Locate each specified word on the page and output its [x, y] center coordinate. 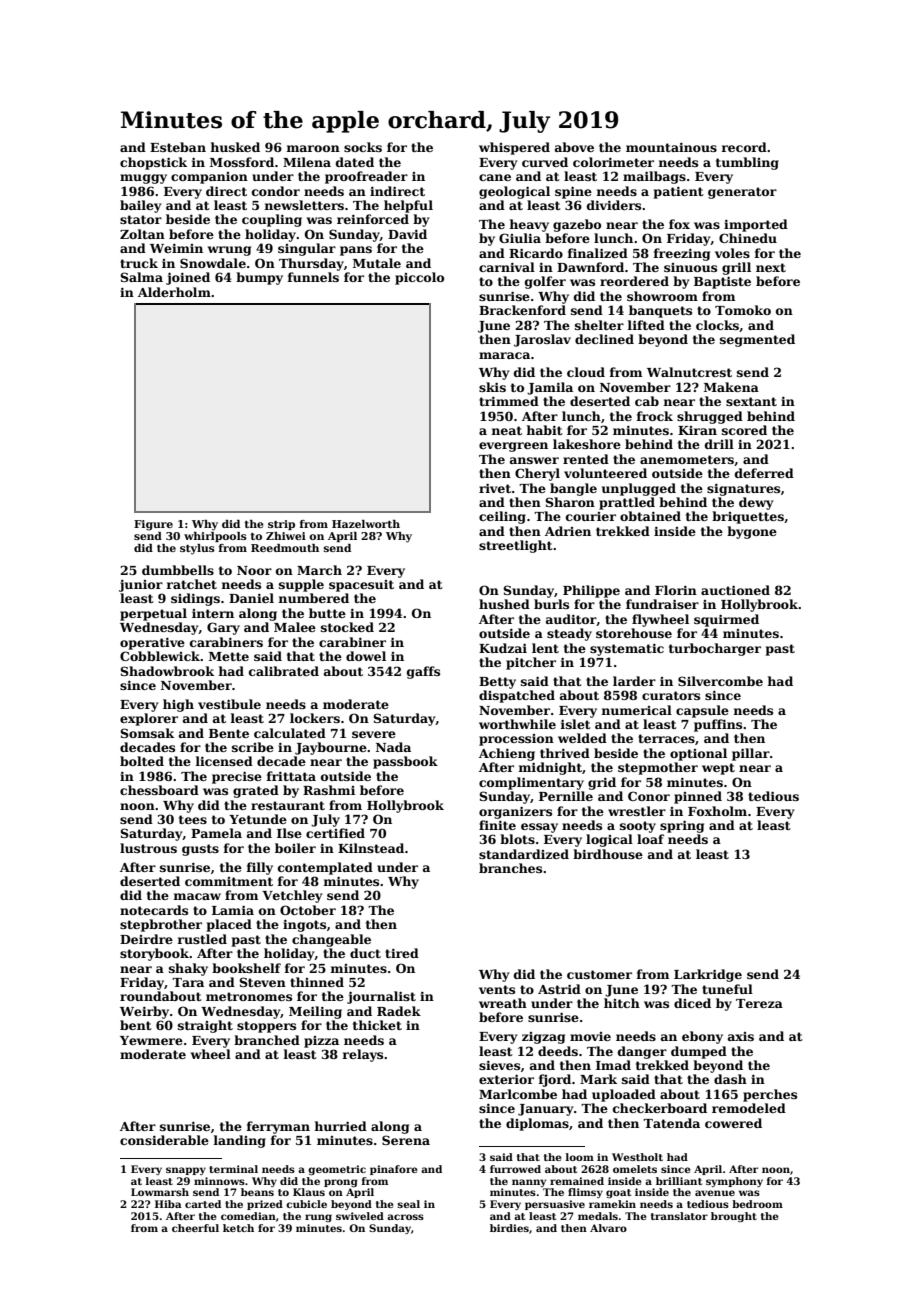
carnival [507, 267]
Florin [676, 590]
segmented [757, 340]
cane [495, 177]
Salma [141, 277]
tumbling [747, 163]
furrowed [515, 1169]
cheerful [195, 1228]
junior [141, 586]
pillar [751, 754]
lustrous [148, 848]
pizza [321, 1042]
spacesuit [361, 586]
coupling [272, 220]
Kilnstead [371, 848]
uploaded [624, 1095]
